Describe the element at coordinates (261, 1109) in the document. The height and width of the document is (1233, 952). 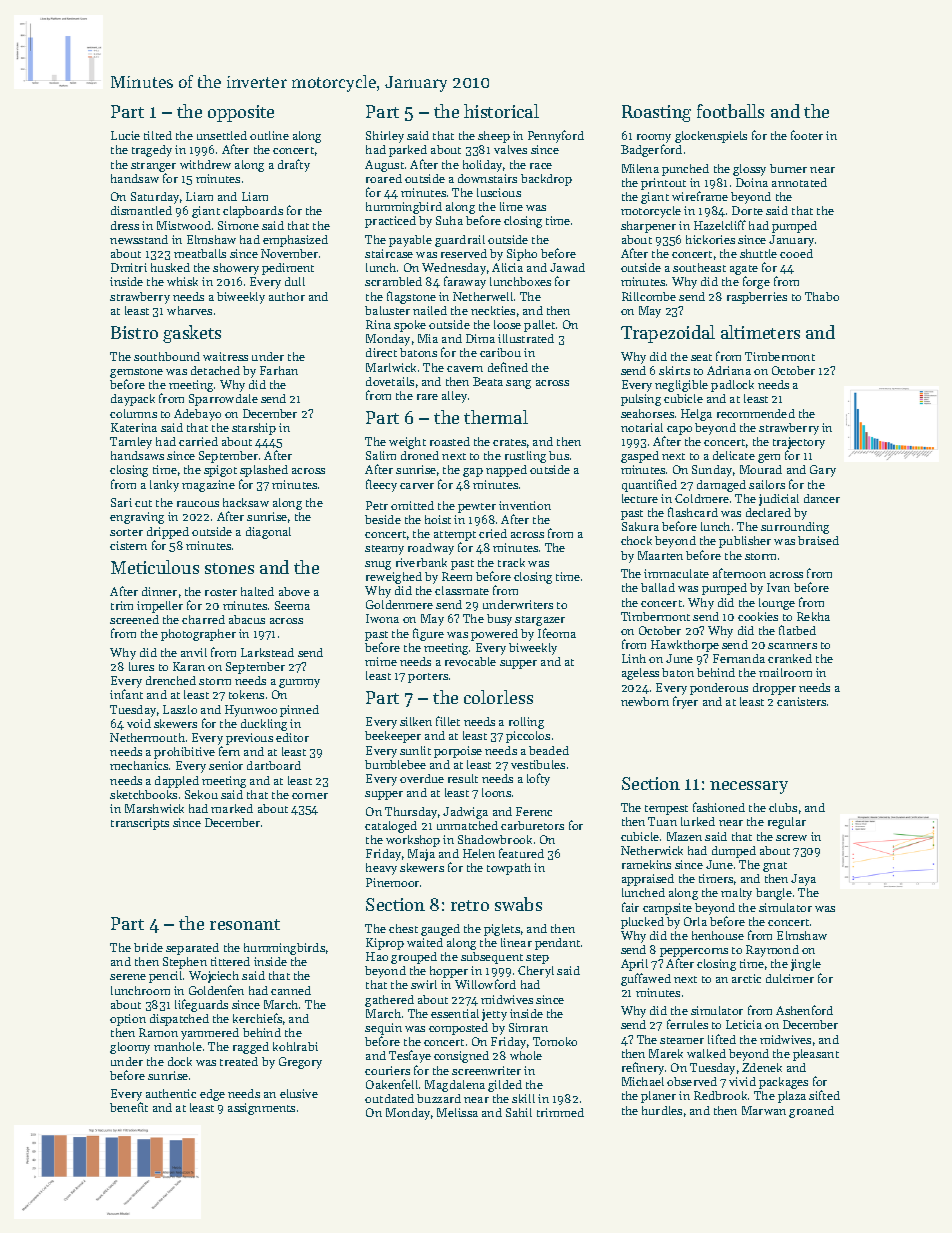
I see `assignments` at that location.
